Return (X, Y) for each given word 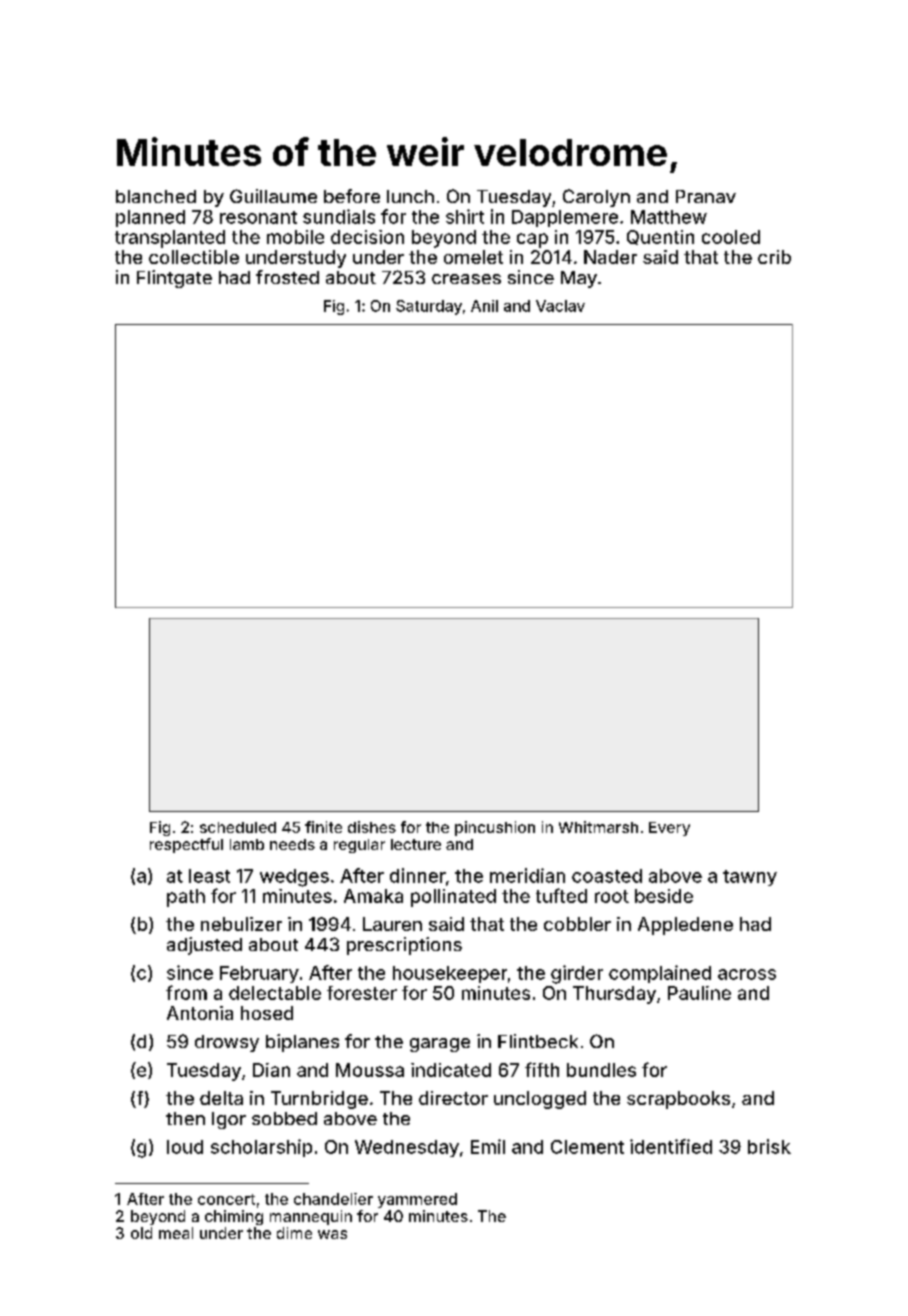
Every (669, 829)
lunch (410, 196)
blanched (156, 196)
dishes (372, 827)
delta (221, 1098)
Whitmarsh (598, 827)
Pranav (706, 196)
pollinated (453, 898)
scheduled (238, 827)
